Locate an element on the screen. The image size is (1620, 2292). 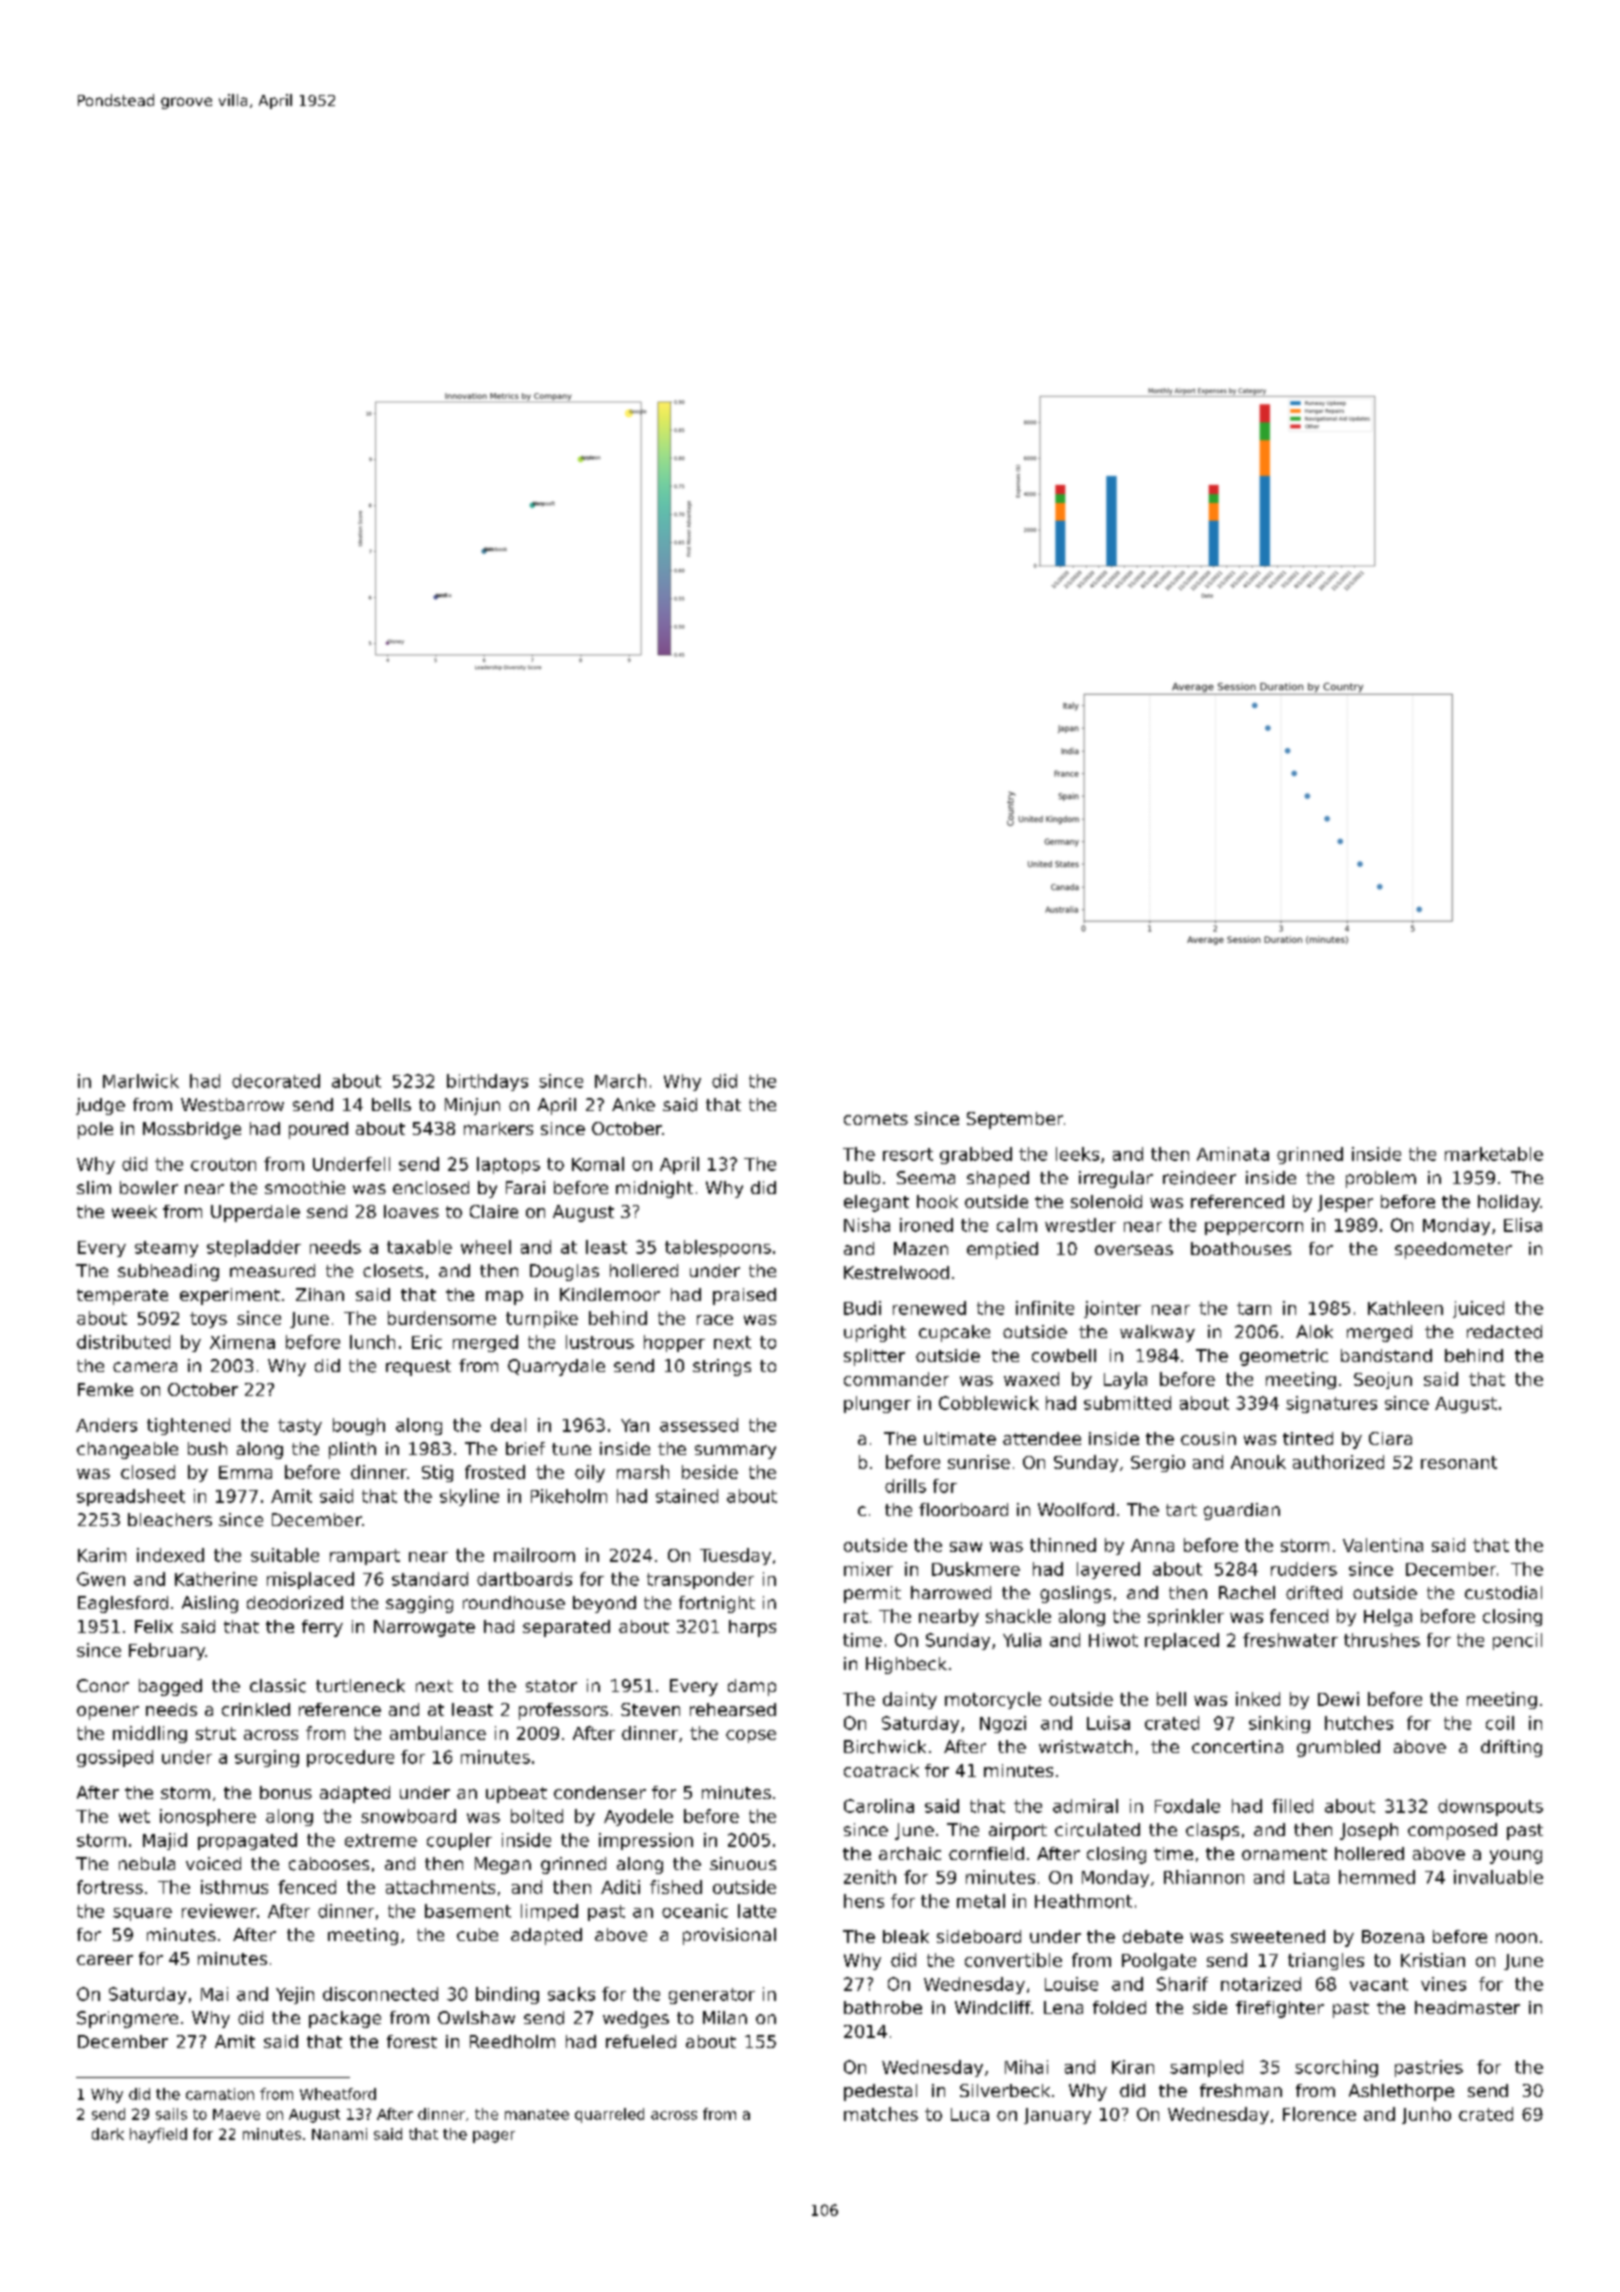
bowler is located at coordinates (149, 1188).
